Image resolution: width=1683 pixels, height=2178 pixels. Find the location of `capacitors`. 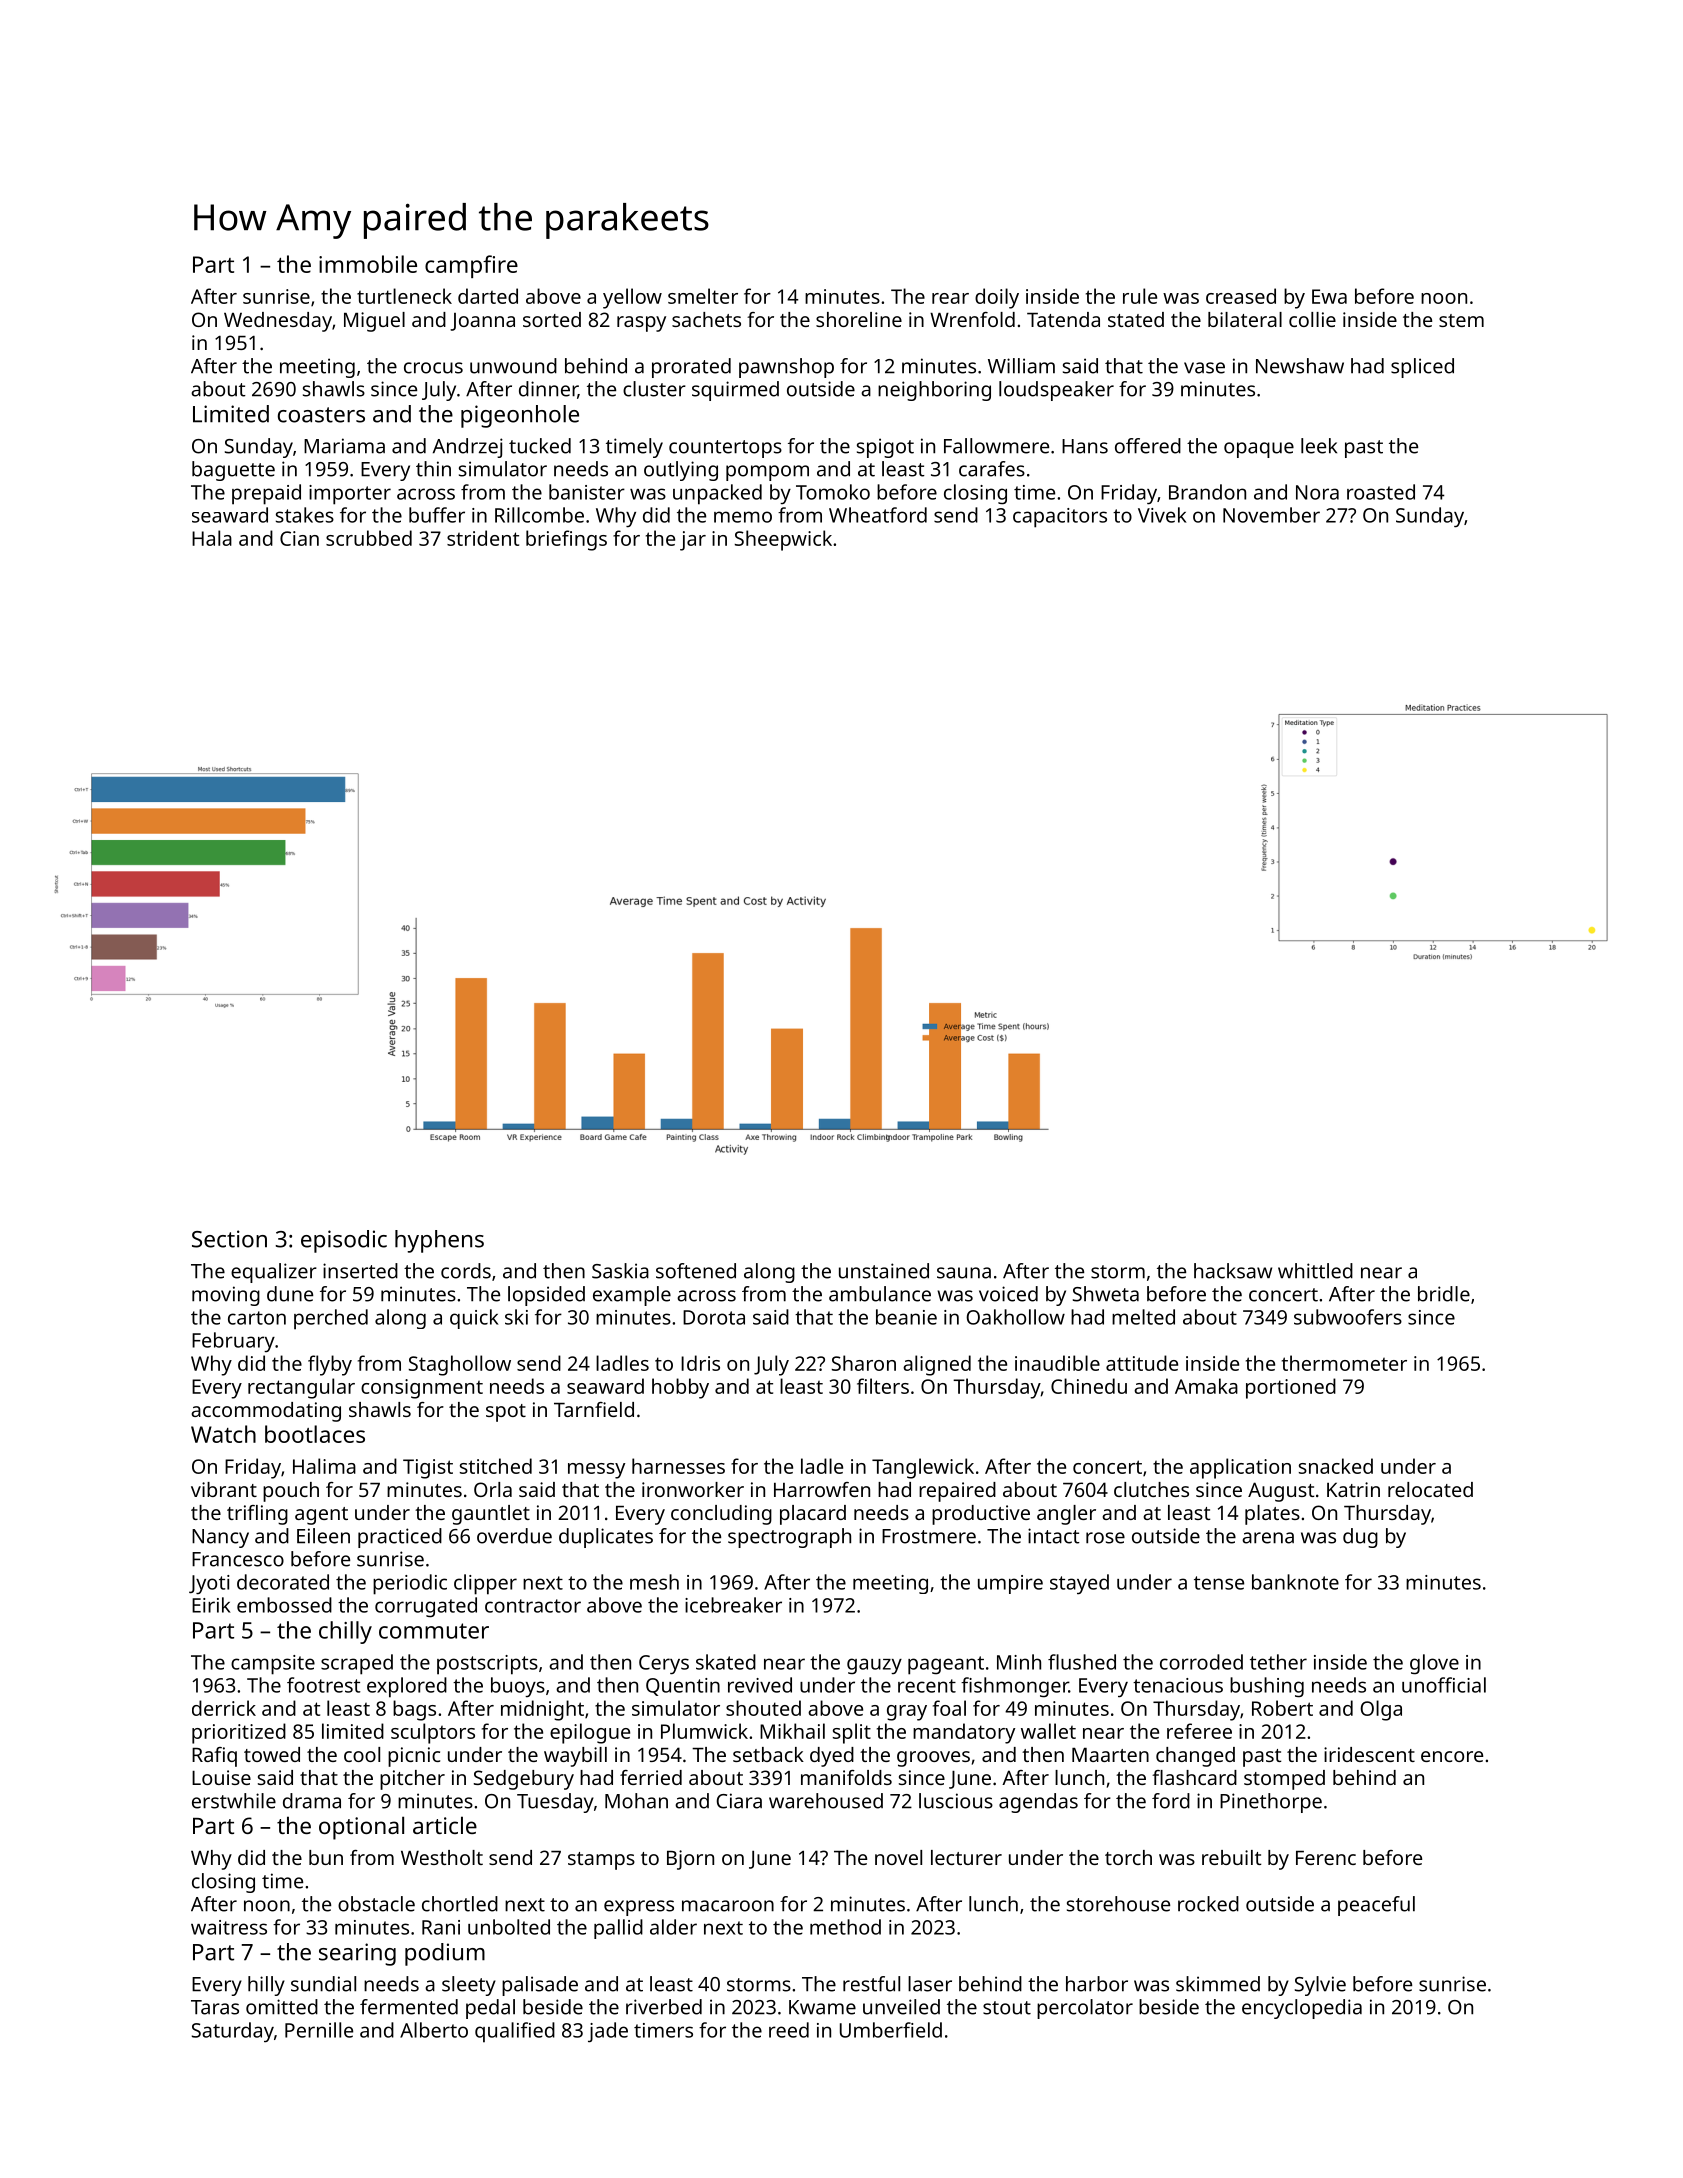

capacitors is located at coordinates (1060, 518).
